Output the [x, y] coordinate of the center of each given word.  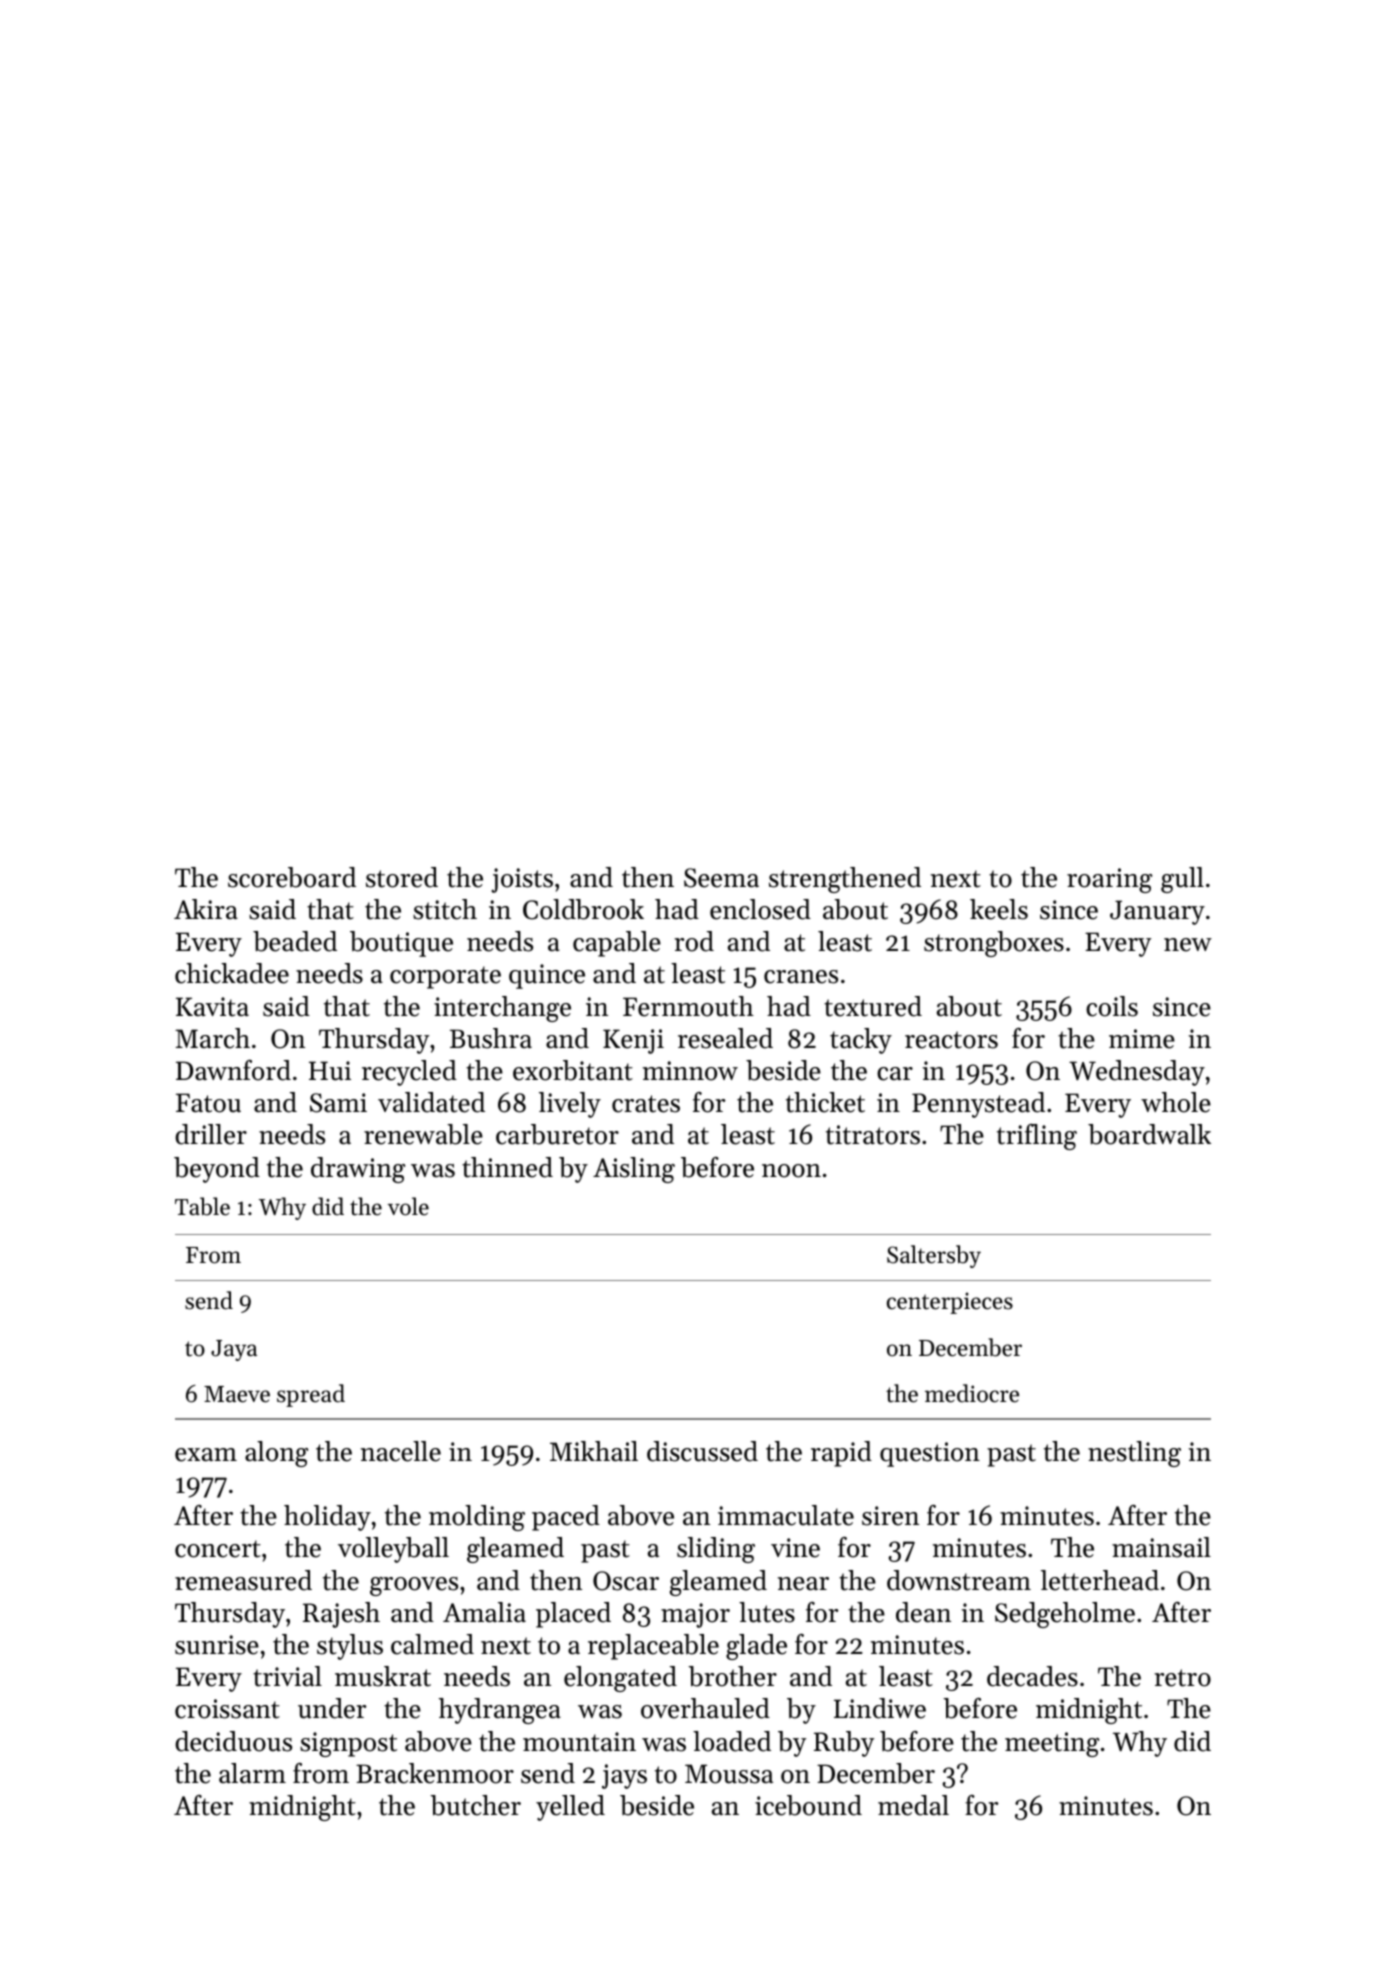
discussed [702, 1451]
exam [206, 1455]
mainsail [1161, 1547]
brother [732, 1676]
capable [617, 944]
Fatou [208, 1103]
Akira [206, 909]
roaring [1109, 880]
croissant [227, 1709]
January [1157, 912]
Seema [721, 878]
